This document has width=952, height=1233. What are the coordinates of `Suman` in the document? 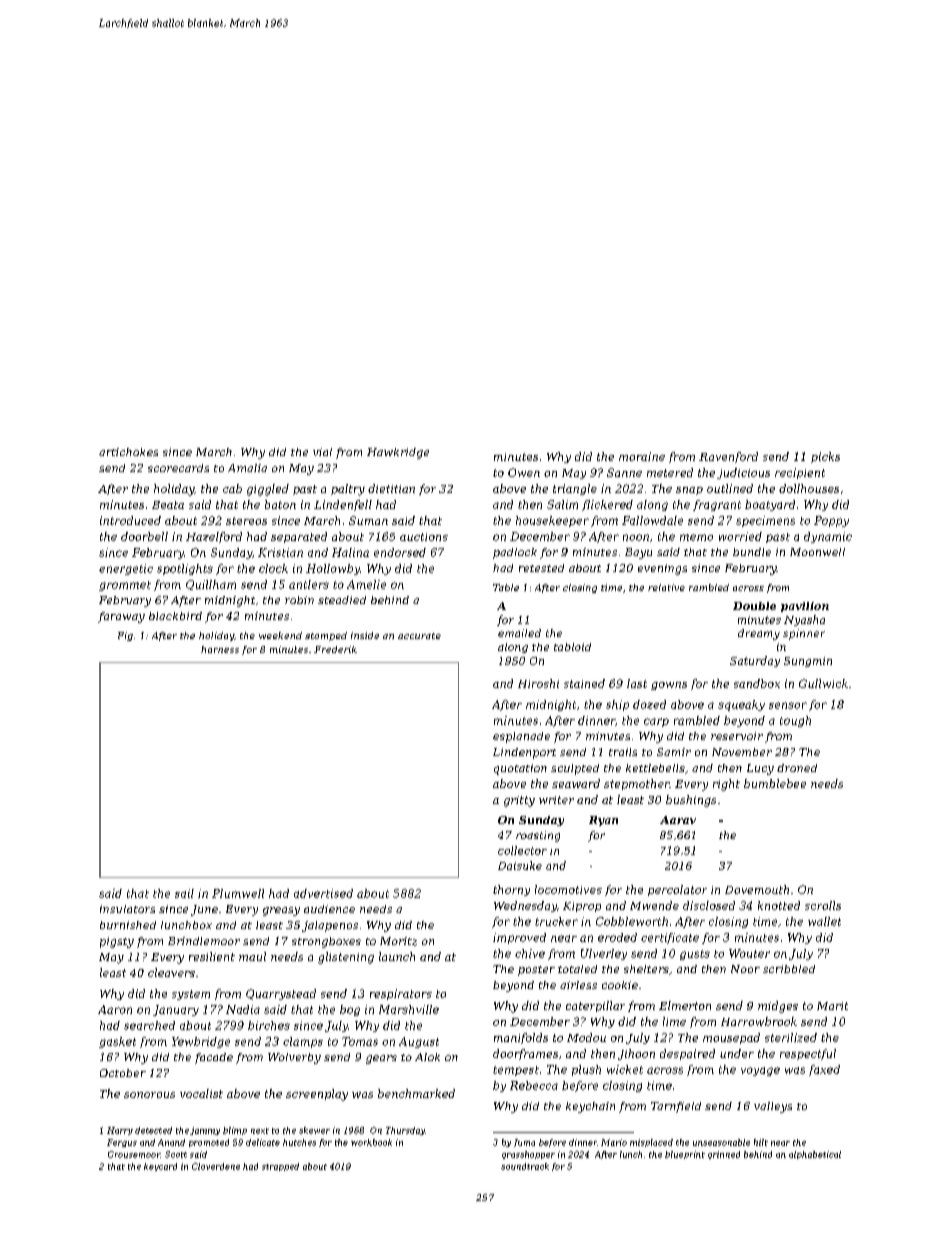 It's located at (368, 520).
